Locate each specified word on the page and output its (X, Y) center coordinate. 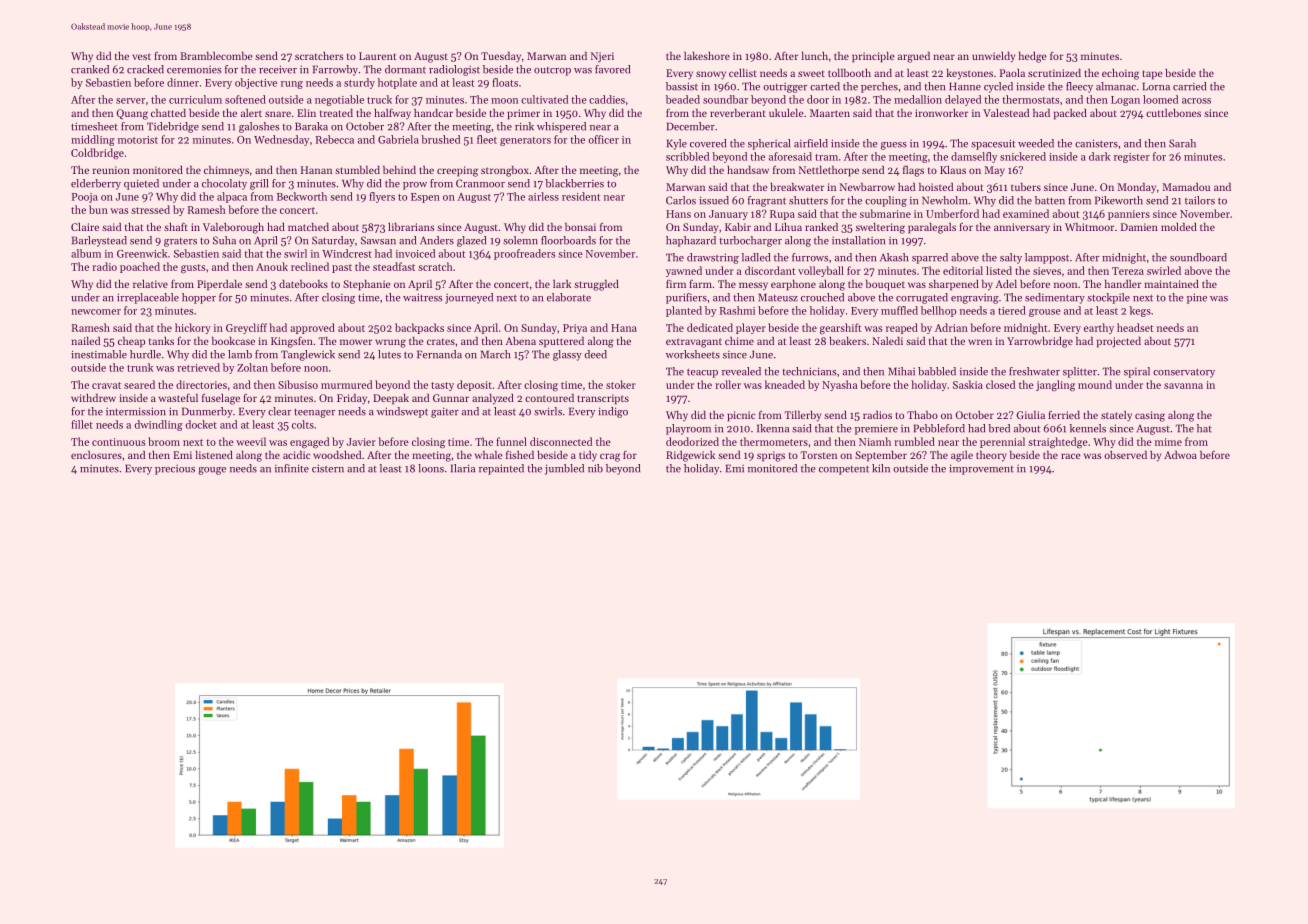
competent (844, 470)
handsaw (748, 170)
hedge (1033, 57)
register (1132, 158)
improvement (981, 469)
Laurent (378, 56)
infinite (292, 468)
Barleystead (99, 241)
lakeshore (707, 56)
